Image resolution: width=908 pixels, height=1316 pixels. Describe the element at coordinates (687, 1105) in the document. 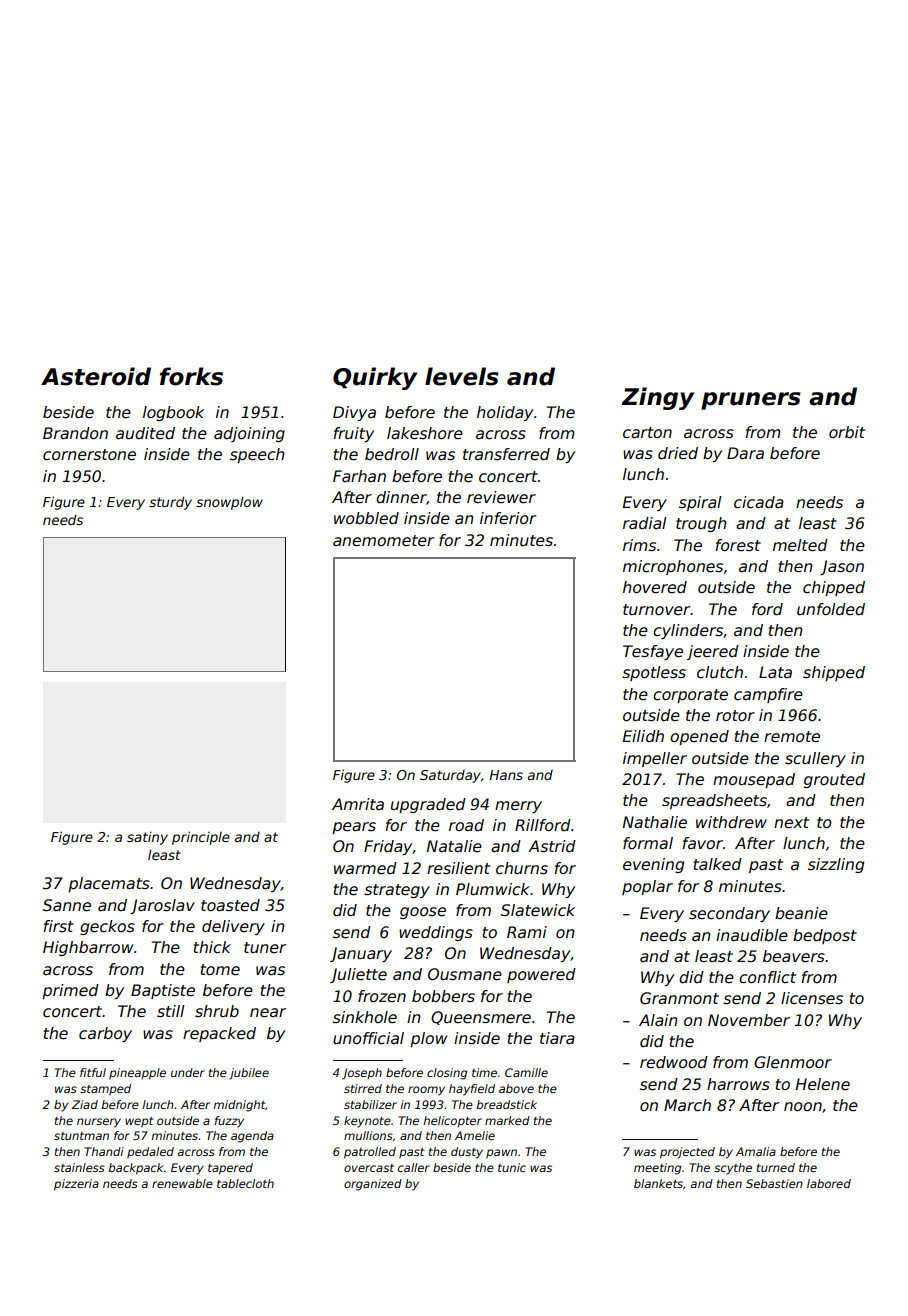

I see `March` at that location.
